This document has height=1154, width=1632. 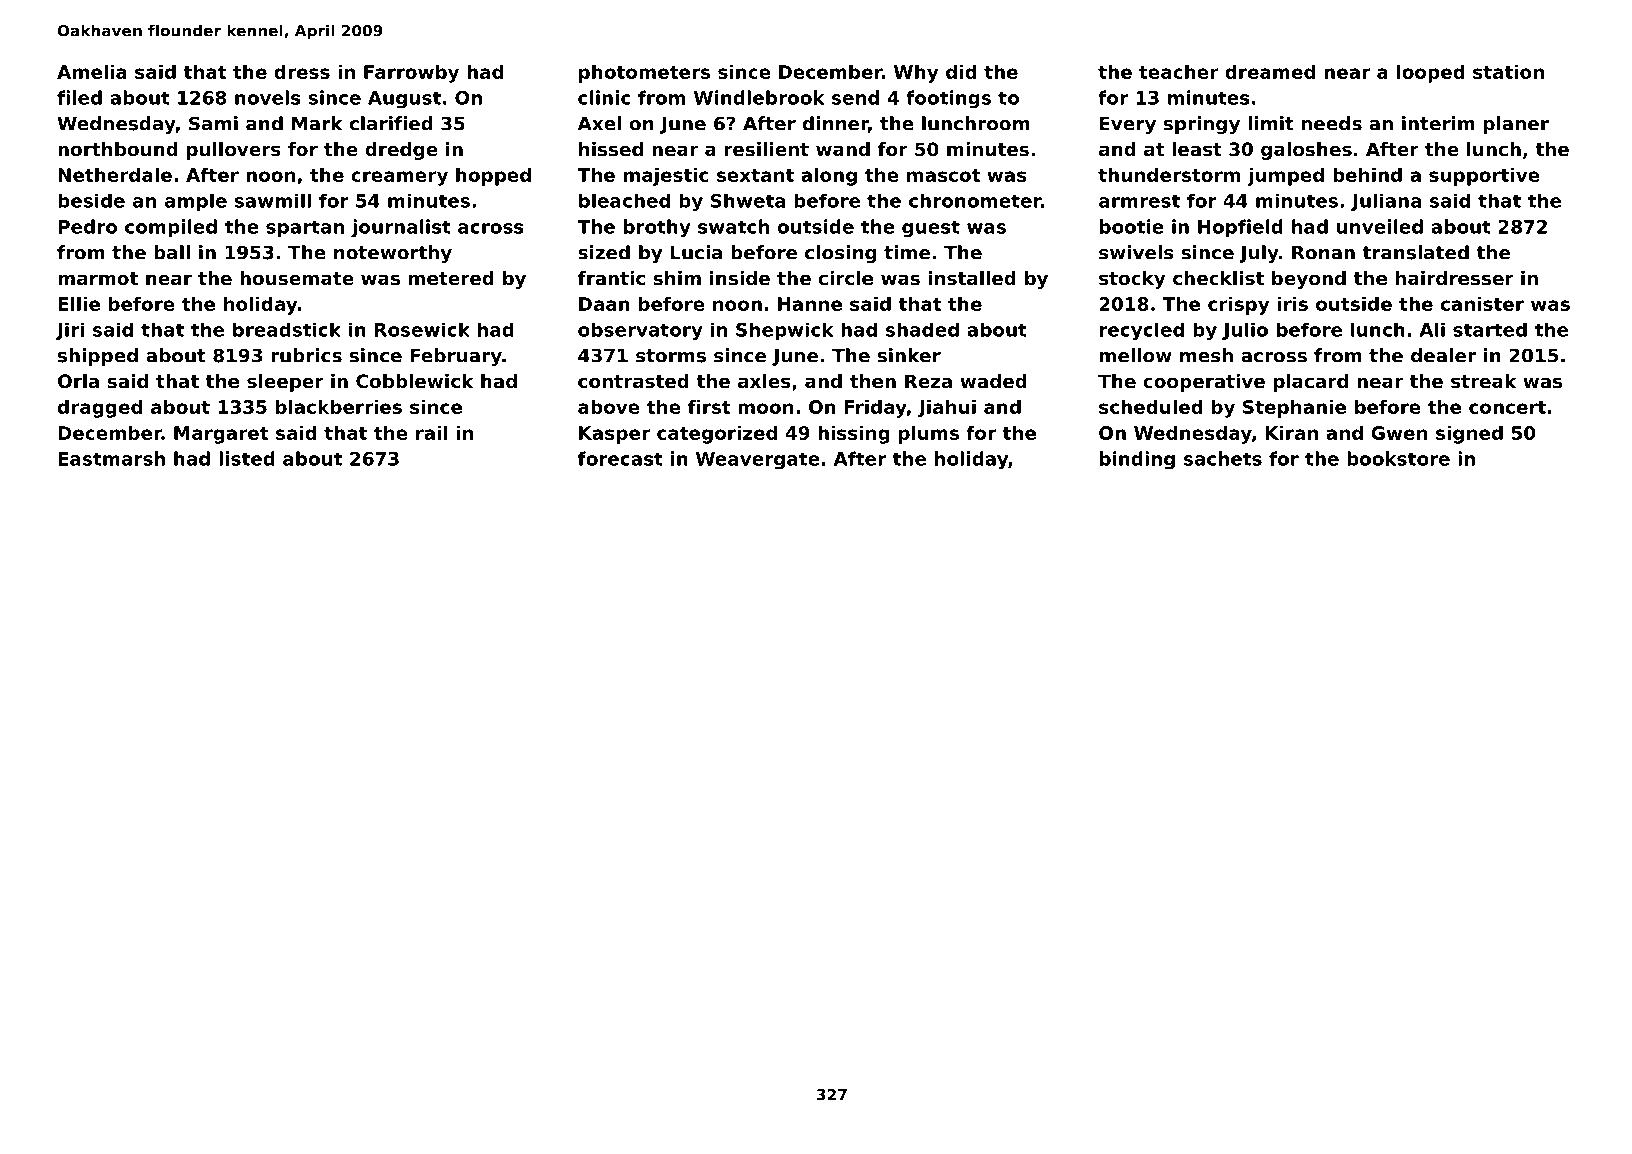 What do you see at coordinates (620, 458) in the document?
I see `forecast` at bounding box center [620, 458].
